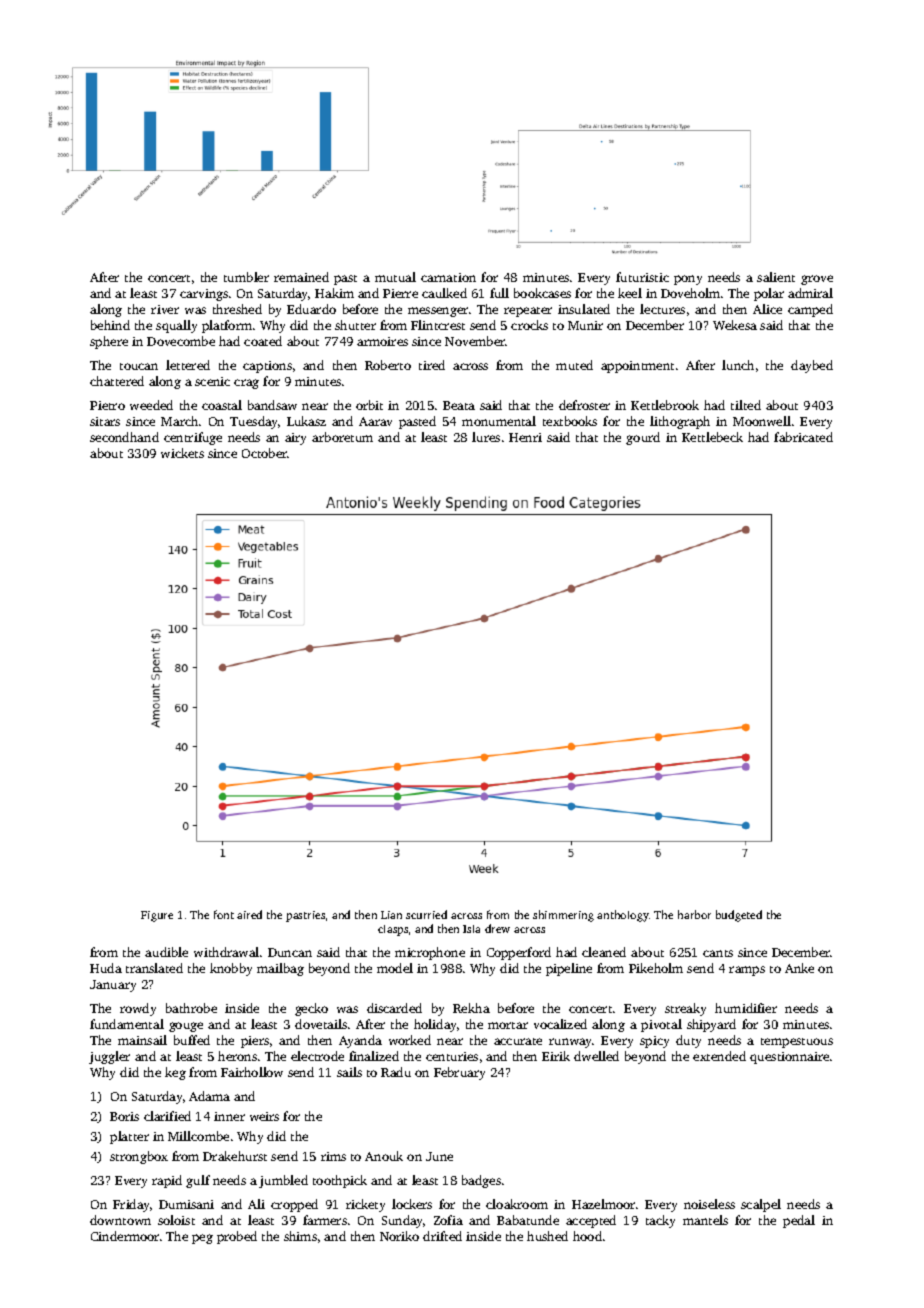 Image resolution: width=924 pixels, height=1308 pixels. What do you see at coordinates (694, 914) in the screenshot?
I see `harbor` at bounding box center [694, 914].
